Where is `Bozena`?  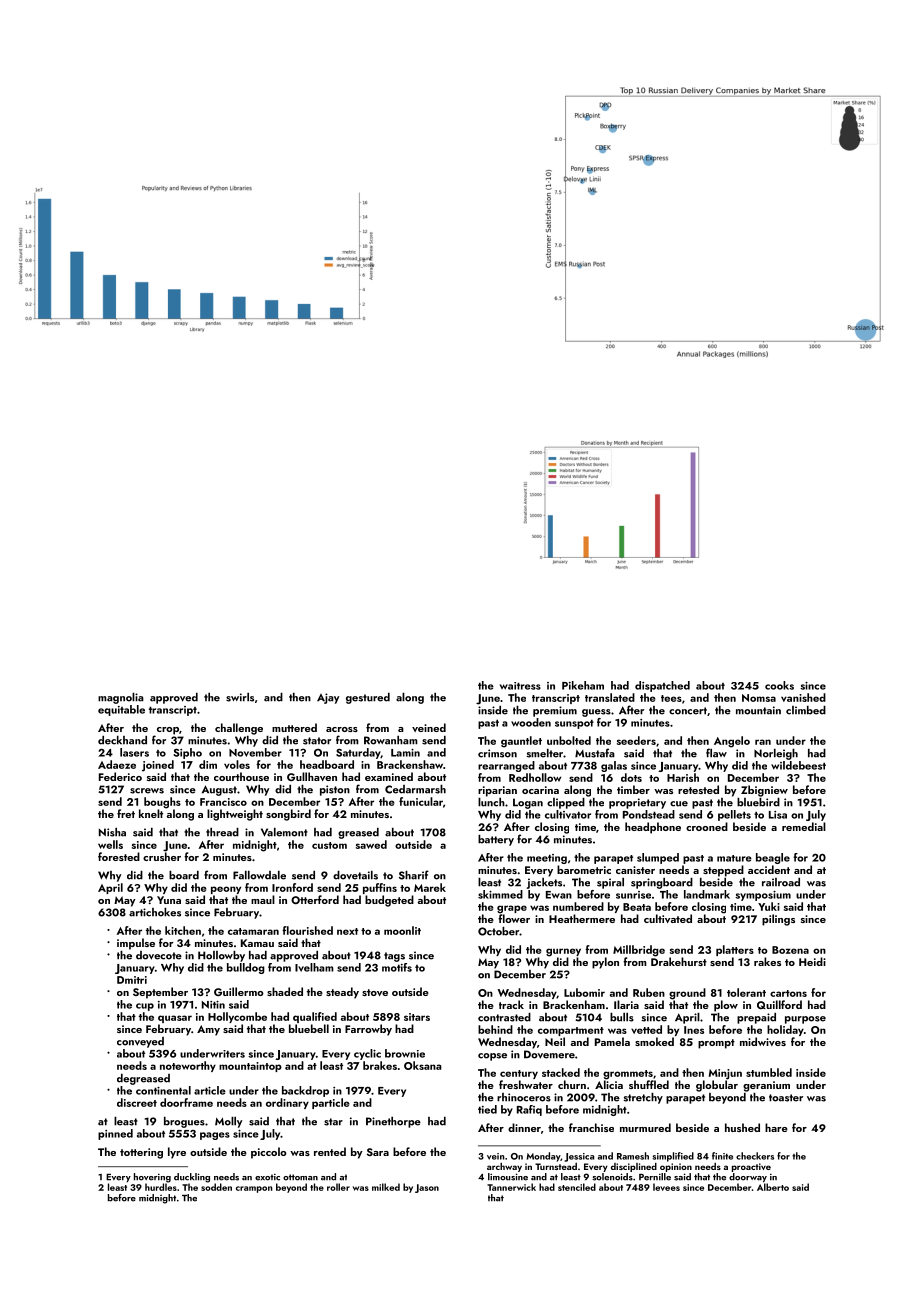 Bozena is located at coordinates (790, 950).
